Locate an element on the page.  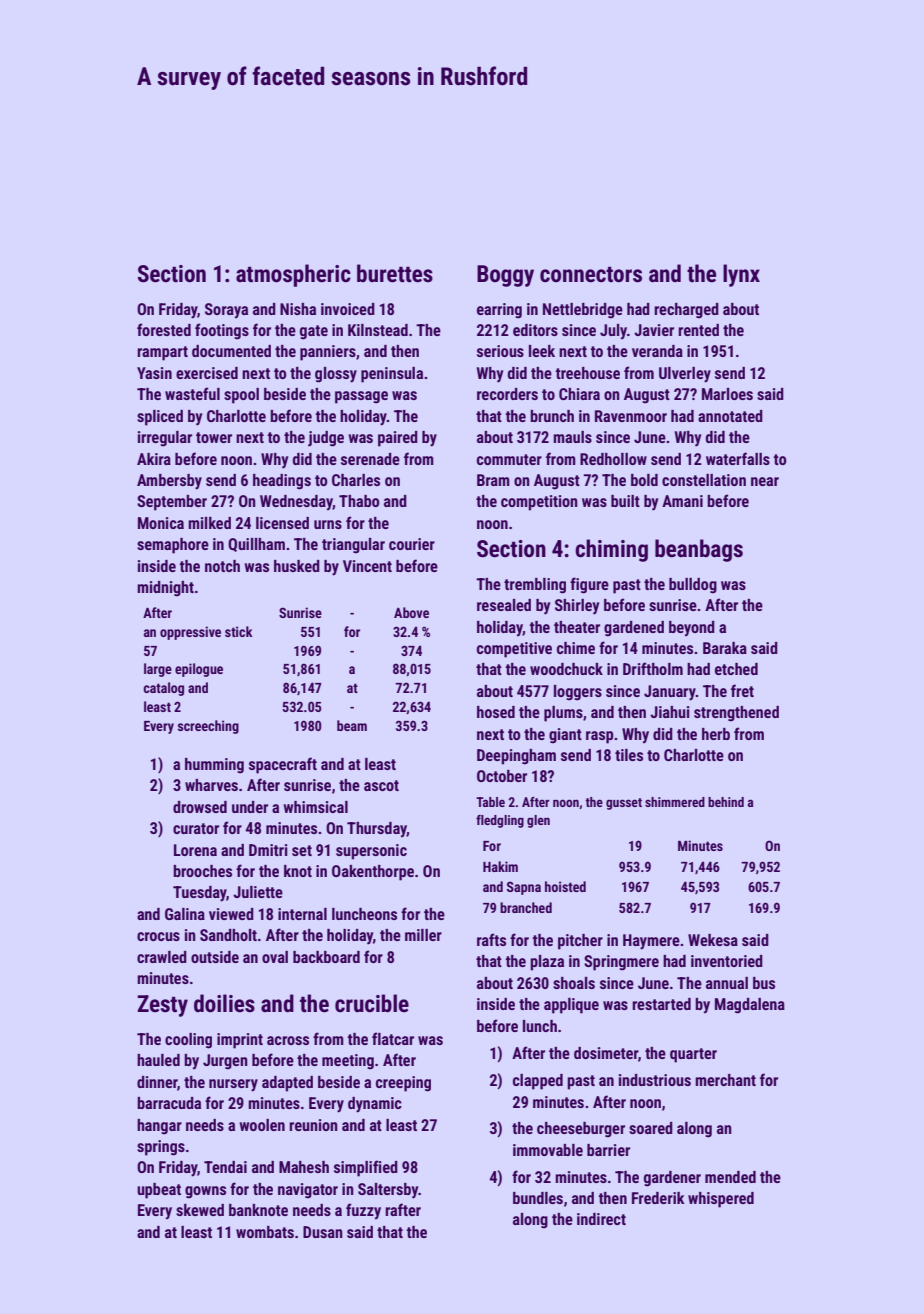
constellation is located at coordinates (704, 480).
